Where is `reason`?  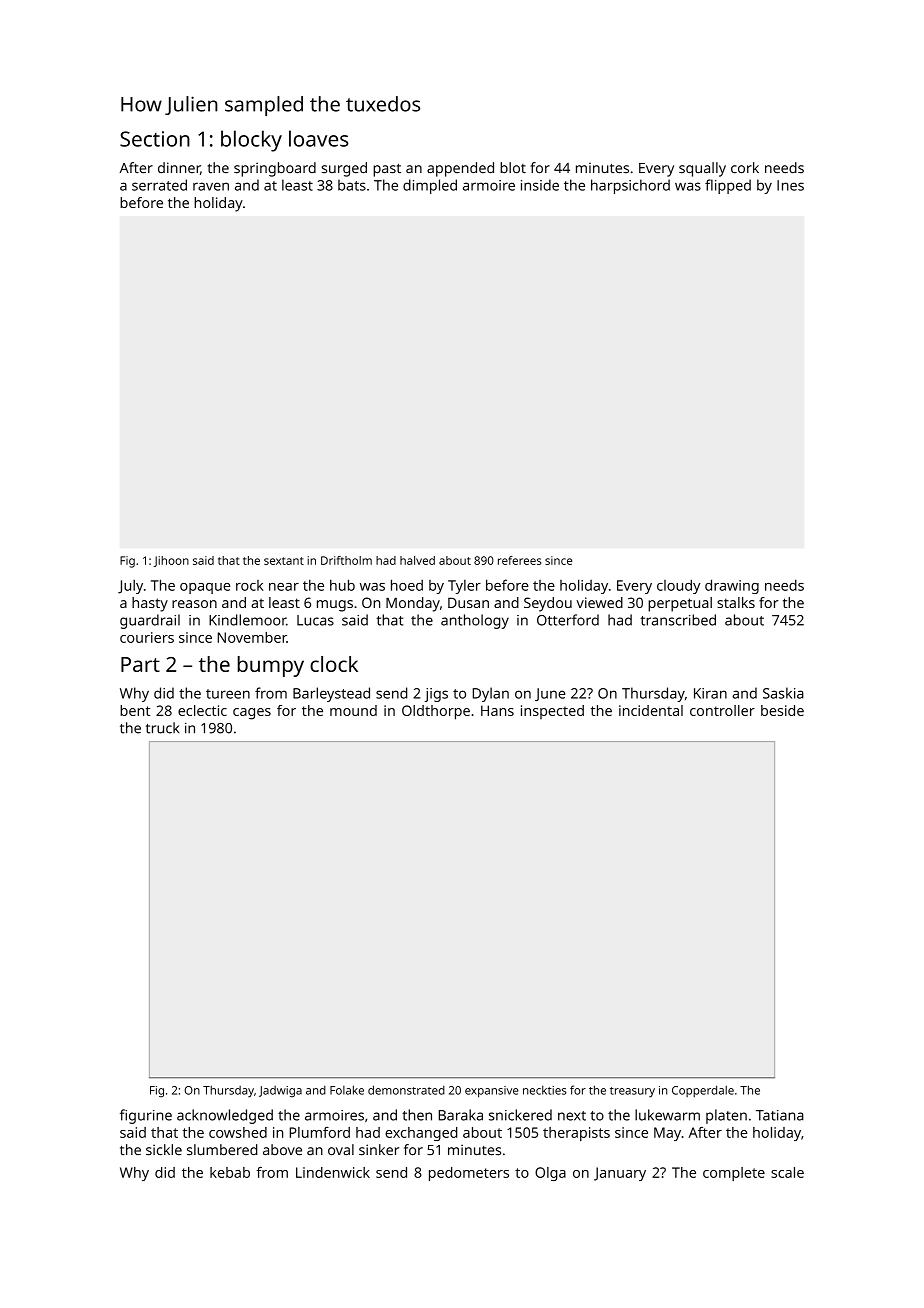
reason is located at coordinates (194, 604).
